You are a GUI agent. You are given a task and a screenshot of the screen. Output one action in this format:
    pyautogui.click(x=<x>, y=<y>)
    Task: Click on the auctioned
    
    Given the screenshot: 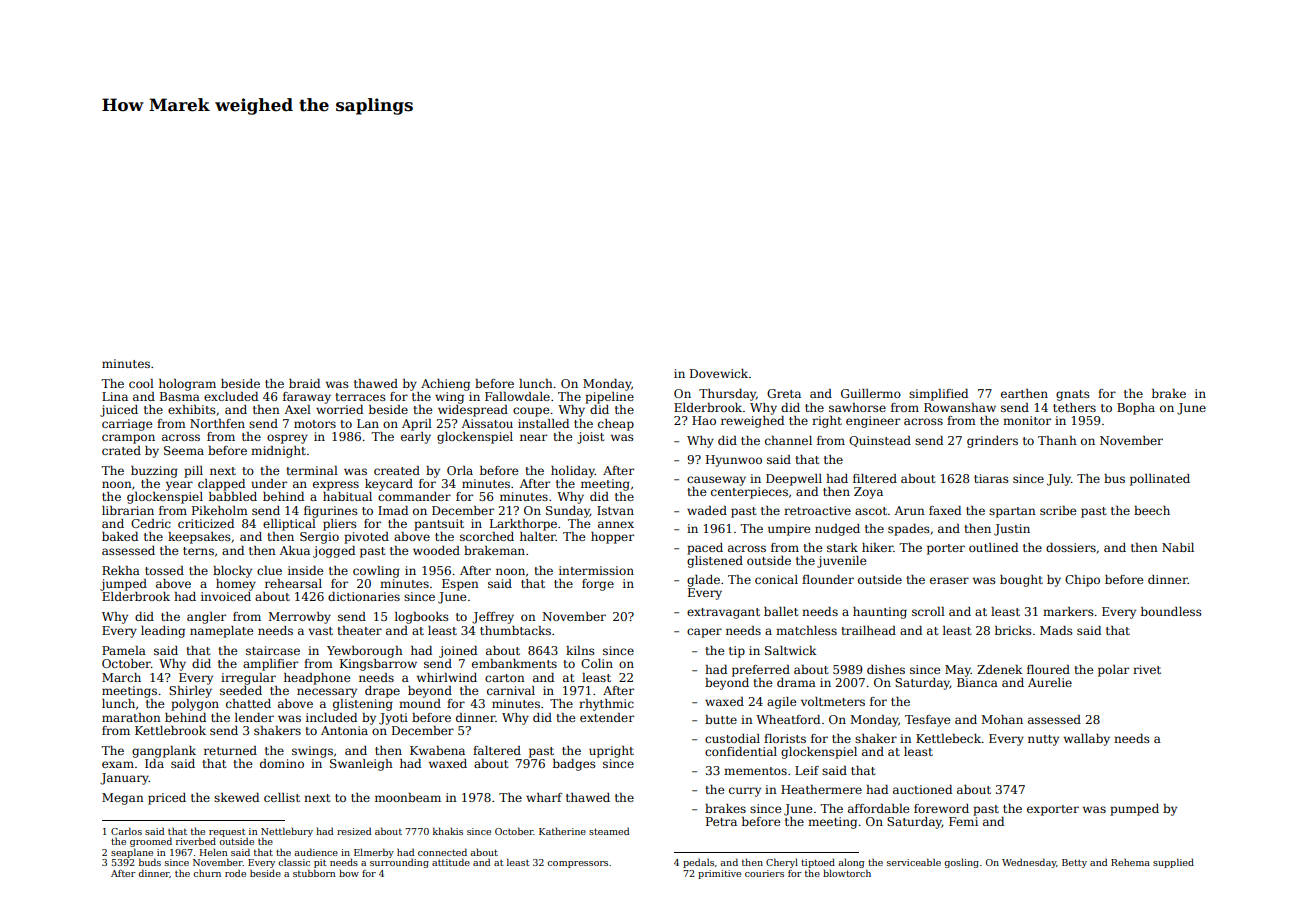 What is the action you would take?
    pyautogui.click(x=922, y=789)
